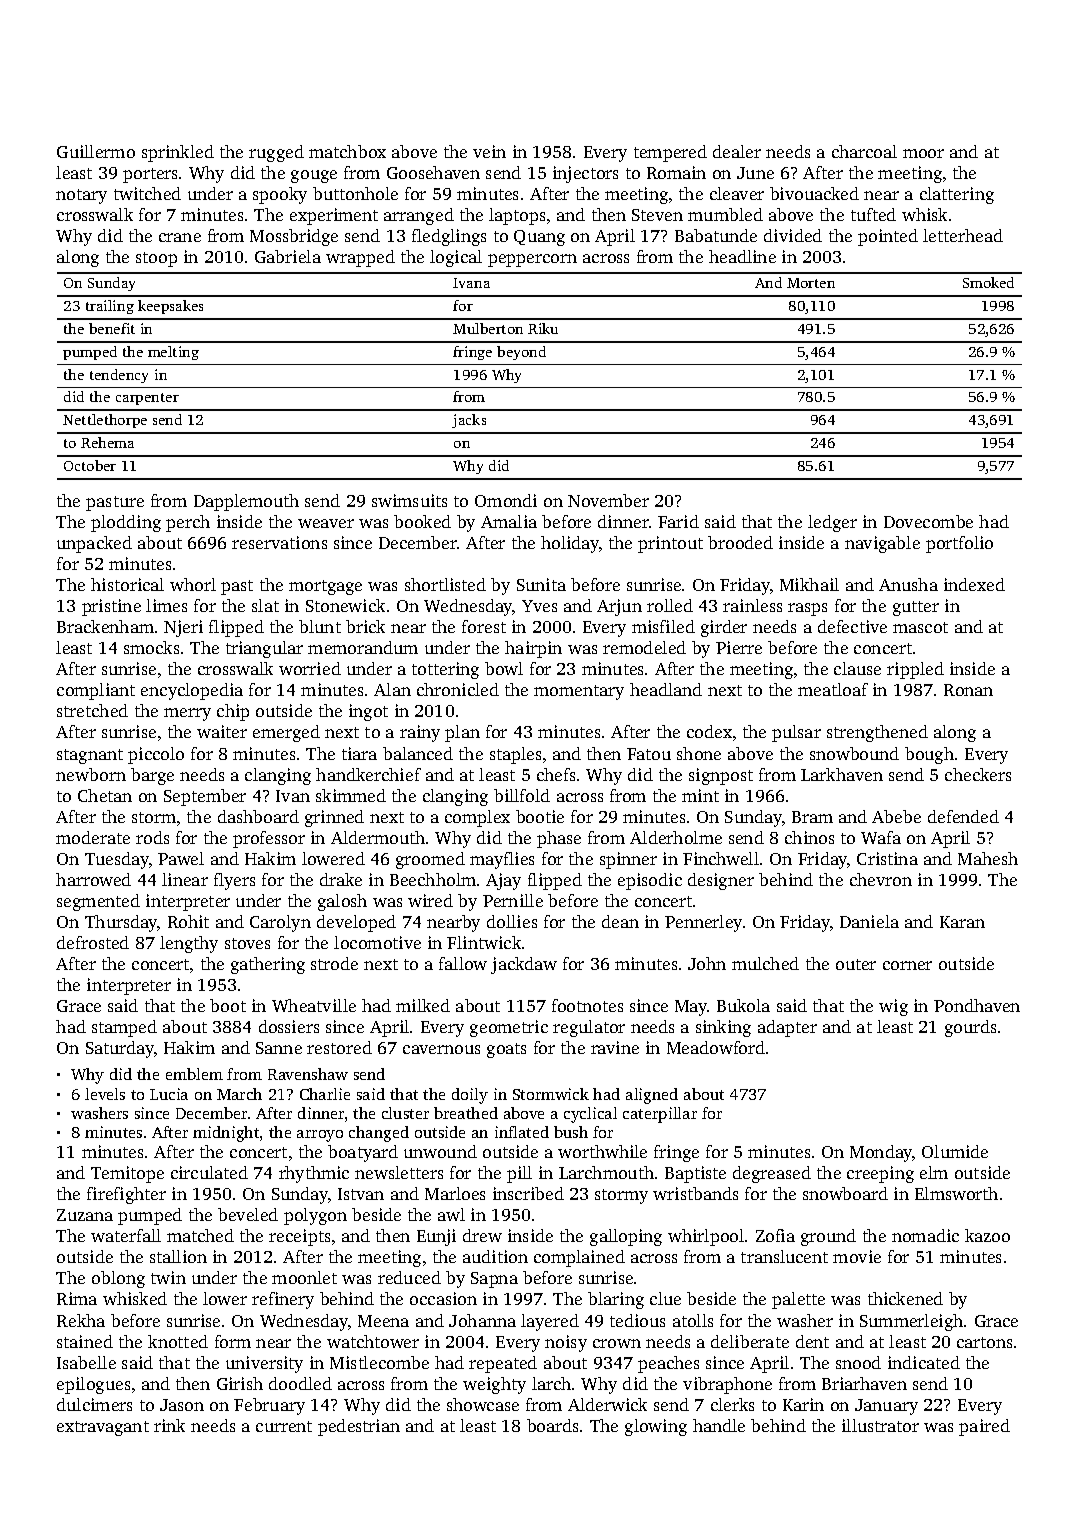 The height and width of the screenshot is (1533, 1079). What do you see at coordinates (334, 818) in the screenshot?
I see `grinned` at bounding box center [334, 818].
